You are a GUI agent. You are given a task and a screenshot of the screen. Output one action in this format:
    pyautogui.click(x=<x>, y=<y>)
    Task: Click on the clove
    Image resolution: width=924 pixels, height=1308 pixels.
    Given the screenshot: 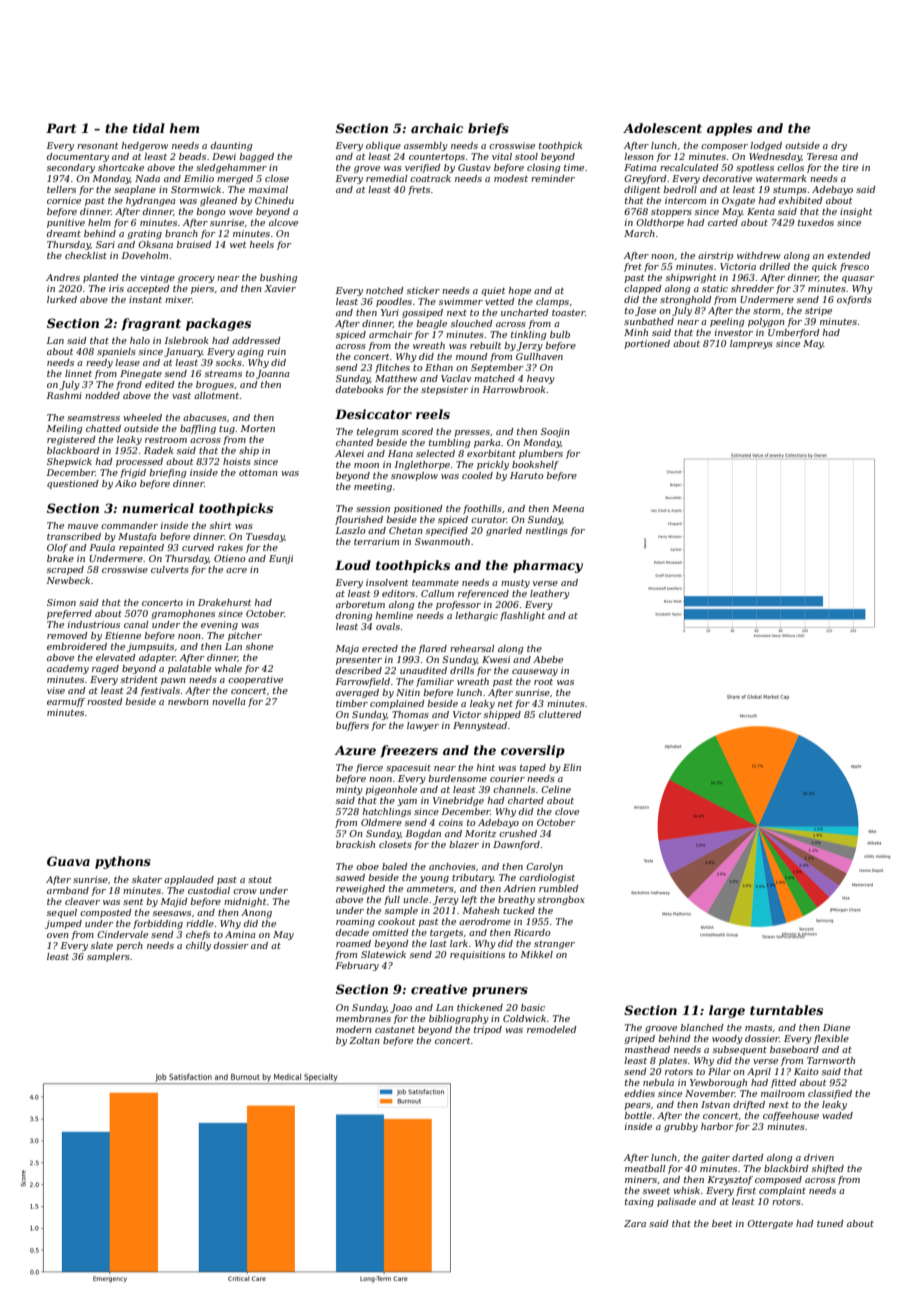 What is the action you would take?
    pyautogui.click(x=567, y=811)
